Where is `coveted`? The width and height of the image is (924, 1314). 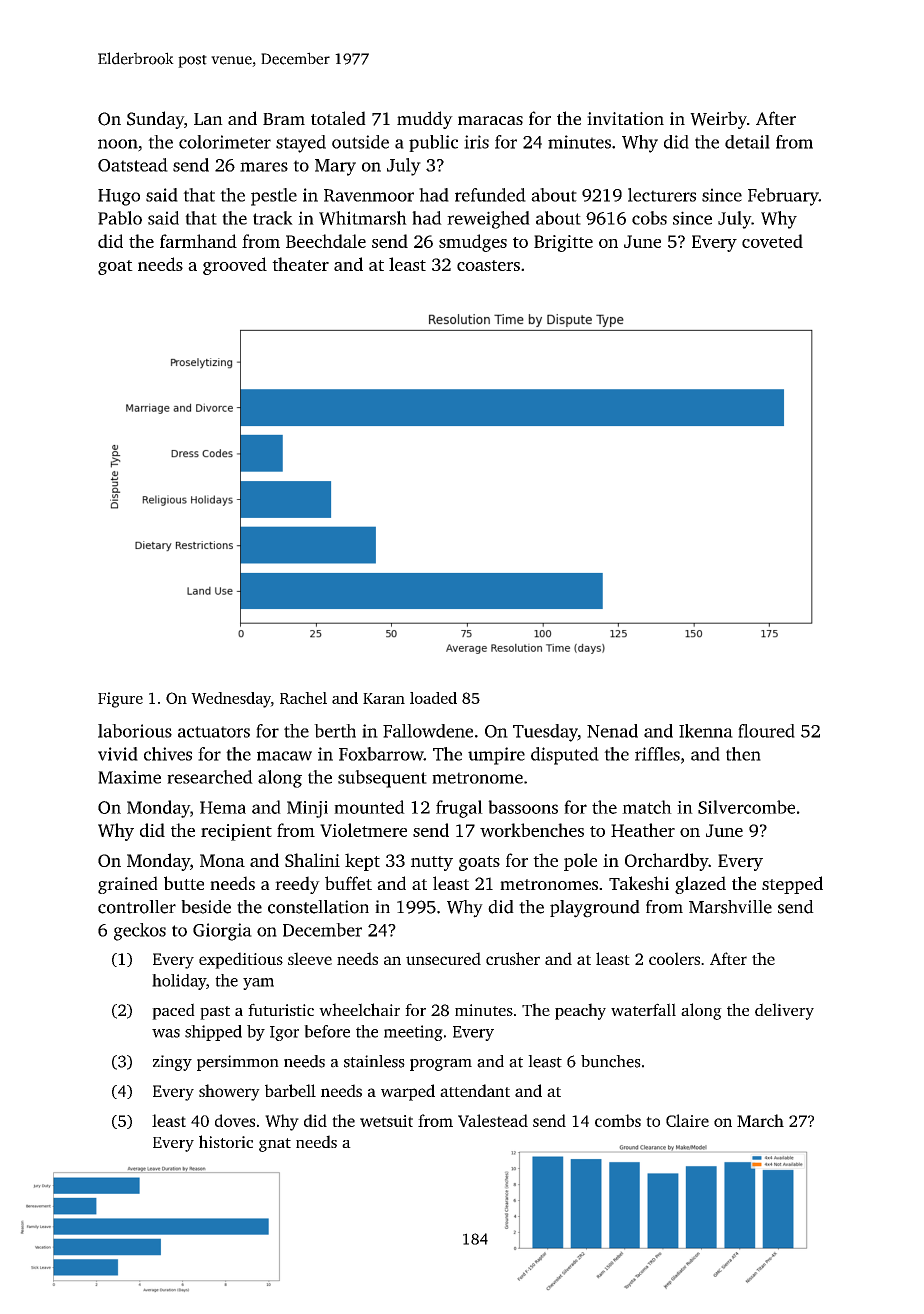
coveted is located at coordinates (772, 241).
